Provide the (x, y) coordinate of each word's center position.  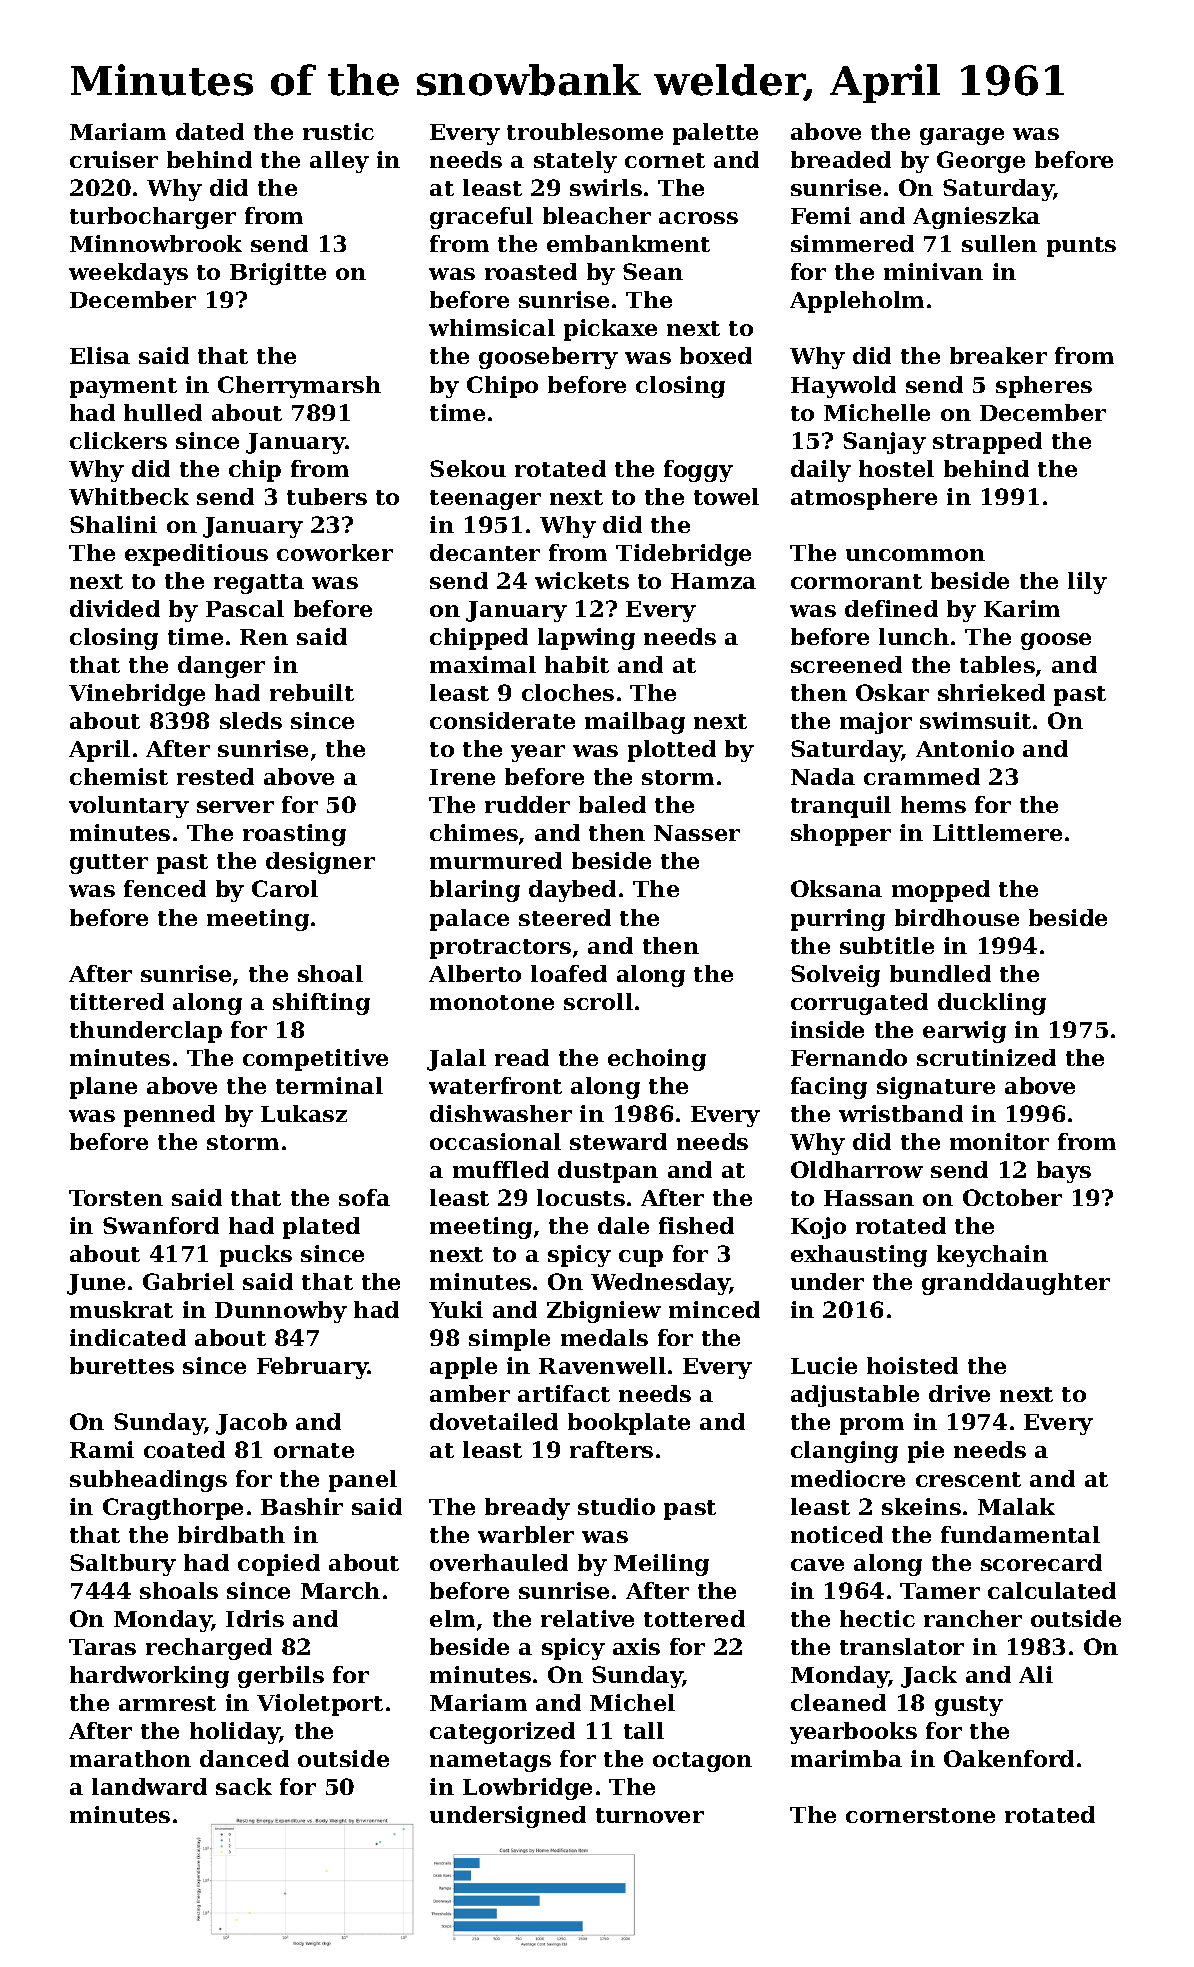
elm (452, 1618)
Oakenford (1009, 1758)
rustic (338, 131)
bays (1064, 1172)
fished (696, 1225)
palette (715, 134)
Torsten (116, 1198)
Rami (102, 1449)
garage (962, 136)
